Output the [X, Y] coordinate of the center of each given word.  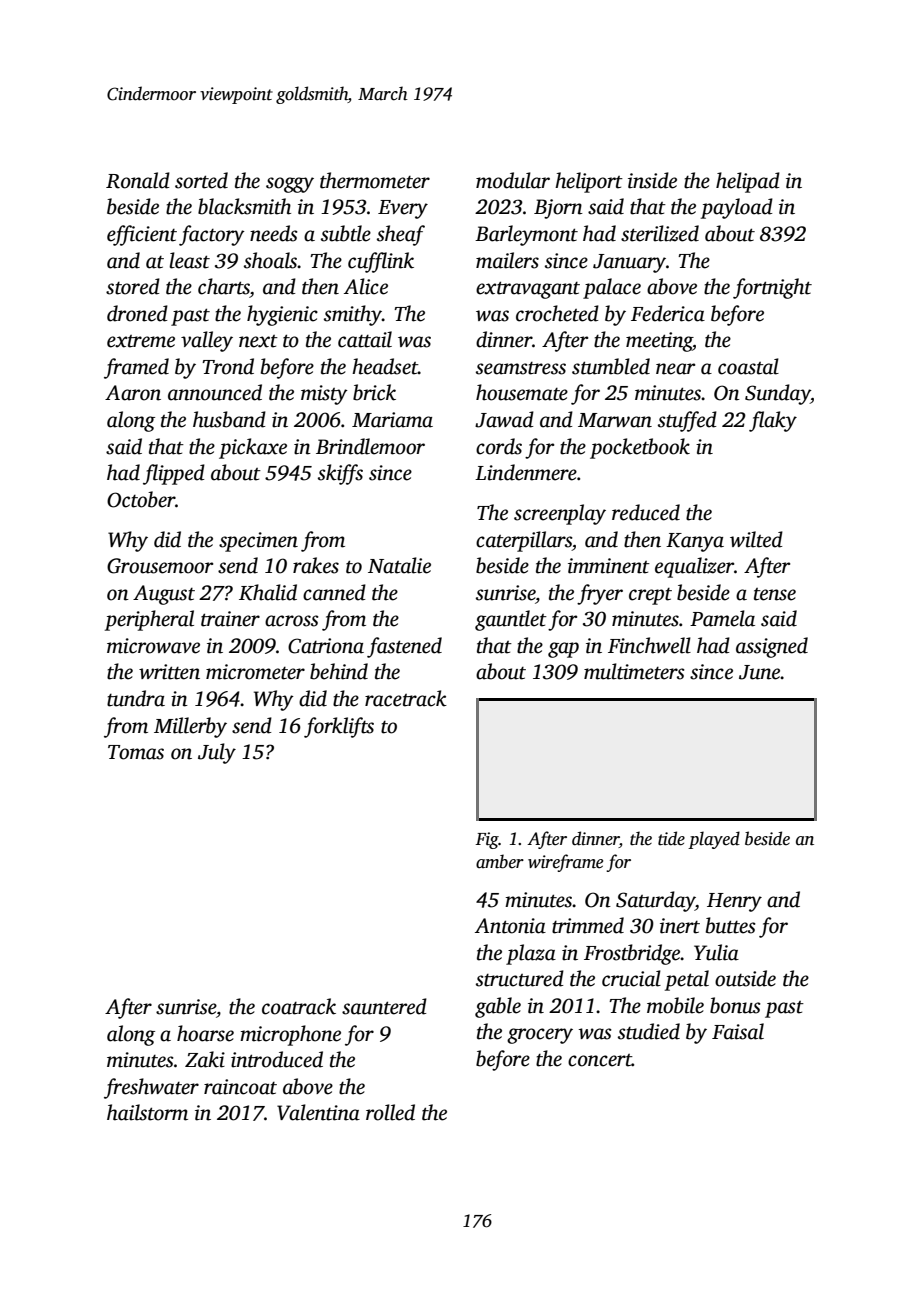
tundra [136, 698]
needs [274, 233]
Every [403, 209]
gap [563, 650]
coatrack [299, 1006]
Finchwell [649, 645]
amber [500, 861]
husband [229, 419]
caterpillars [524, 541]
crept [650, 596]
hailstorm [147, 1112]
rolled [390, 1112]
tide [671, 838]
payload [737, 208]
